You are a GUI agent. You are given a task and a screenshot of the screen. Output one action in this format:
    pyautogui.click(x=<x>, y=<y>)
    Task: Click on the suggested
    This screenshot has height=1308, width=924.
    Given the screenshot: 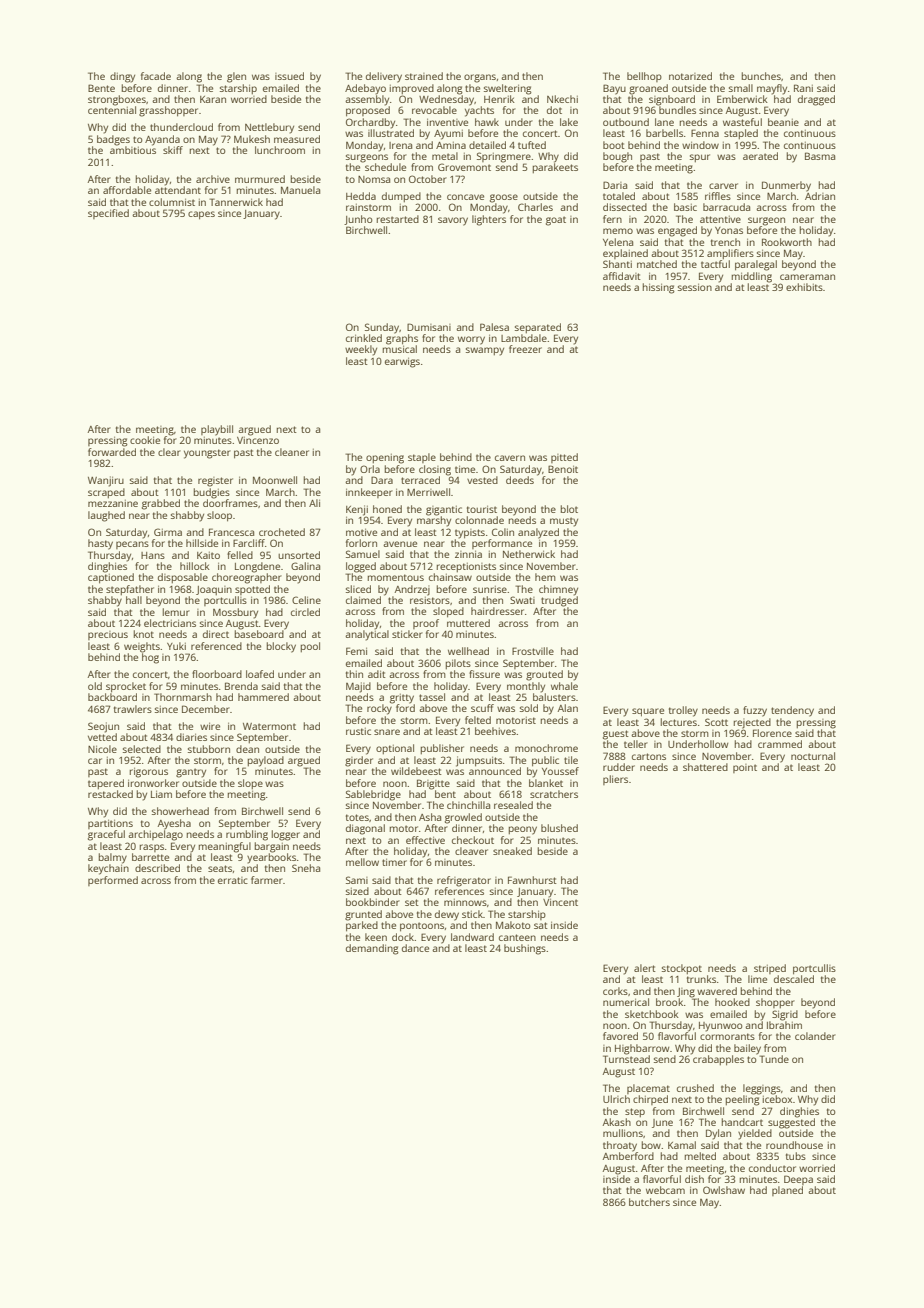 What is the action you would take?
    pyautogui.click(x=791, y=1123)
